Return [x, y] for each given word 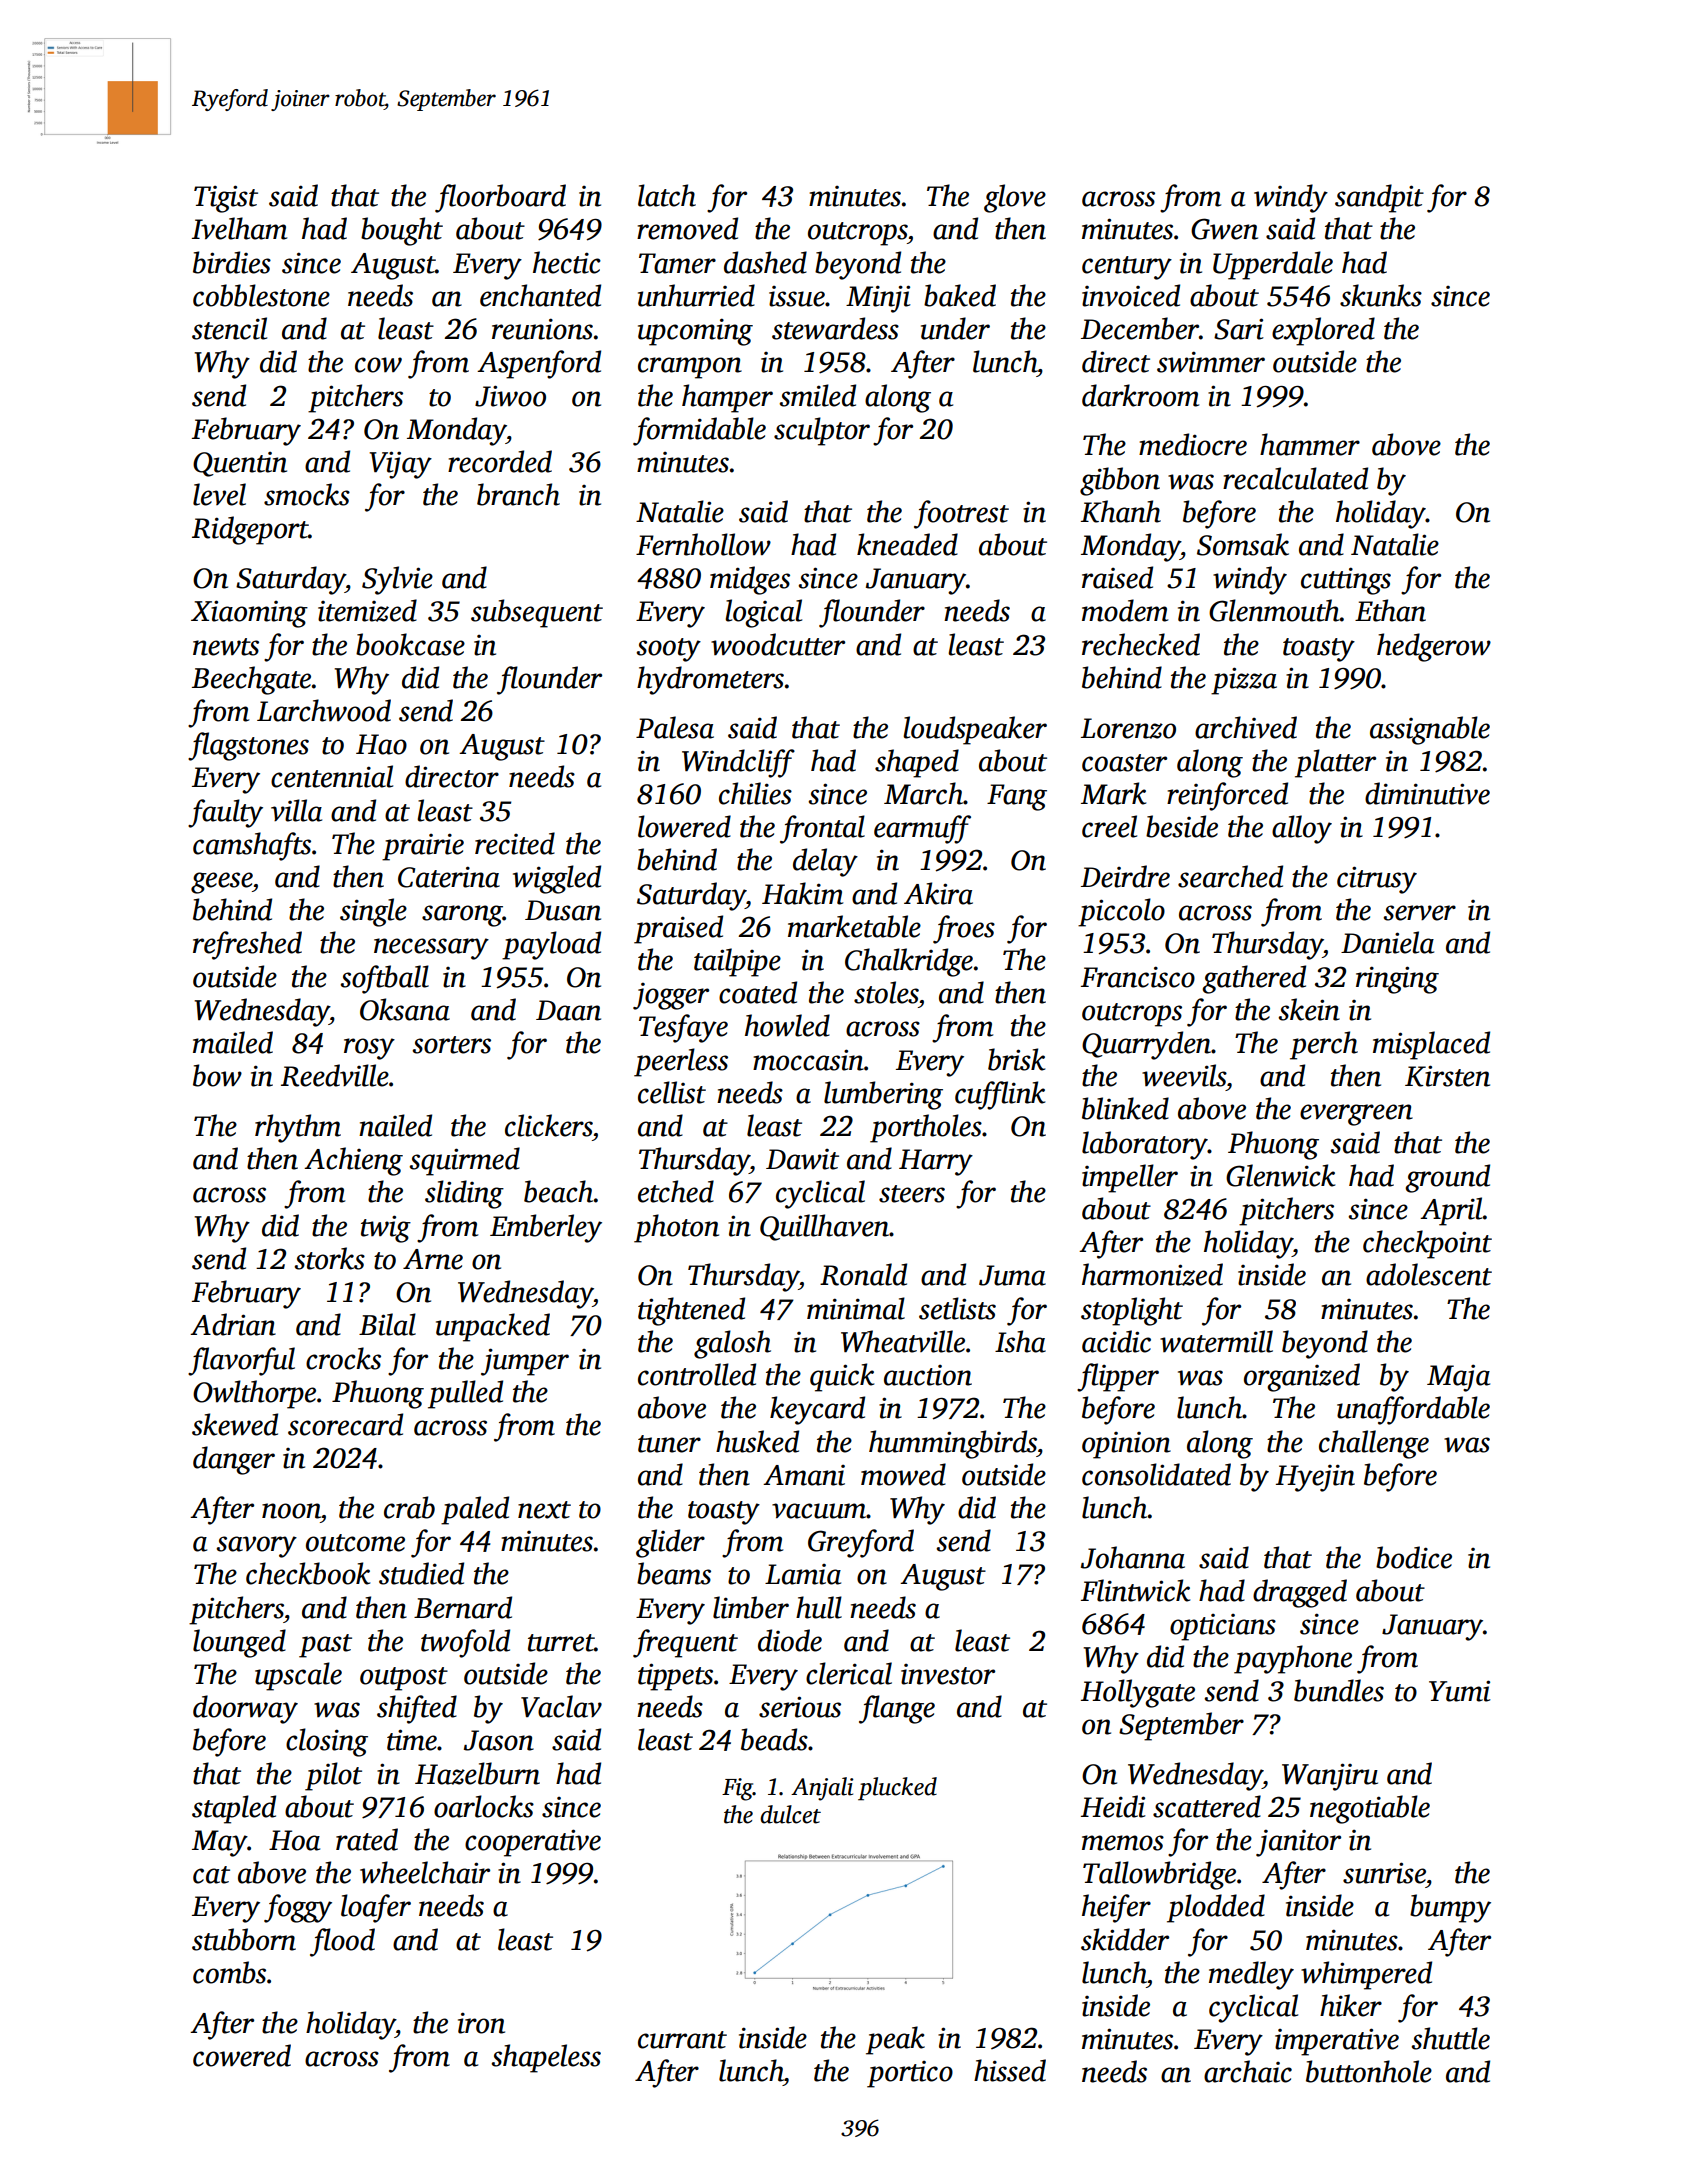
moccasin [808, 1060]
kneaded [907, 544]
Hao [381, 744]
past [325, 1646]
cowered [242, 2055]
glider [670, 1543]
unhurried [696, 295]
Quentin [240, 464]
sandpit [1379, 198]
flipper [1118, 1377]
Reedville [335, 1075]
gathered [1254, 979]
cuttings [1346, 581]
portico [910, 2074]
